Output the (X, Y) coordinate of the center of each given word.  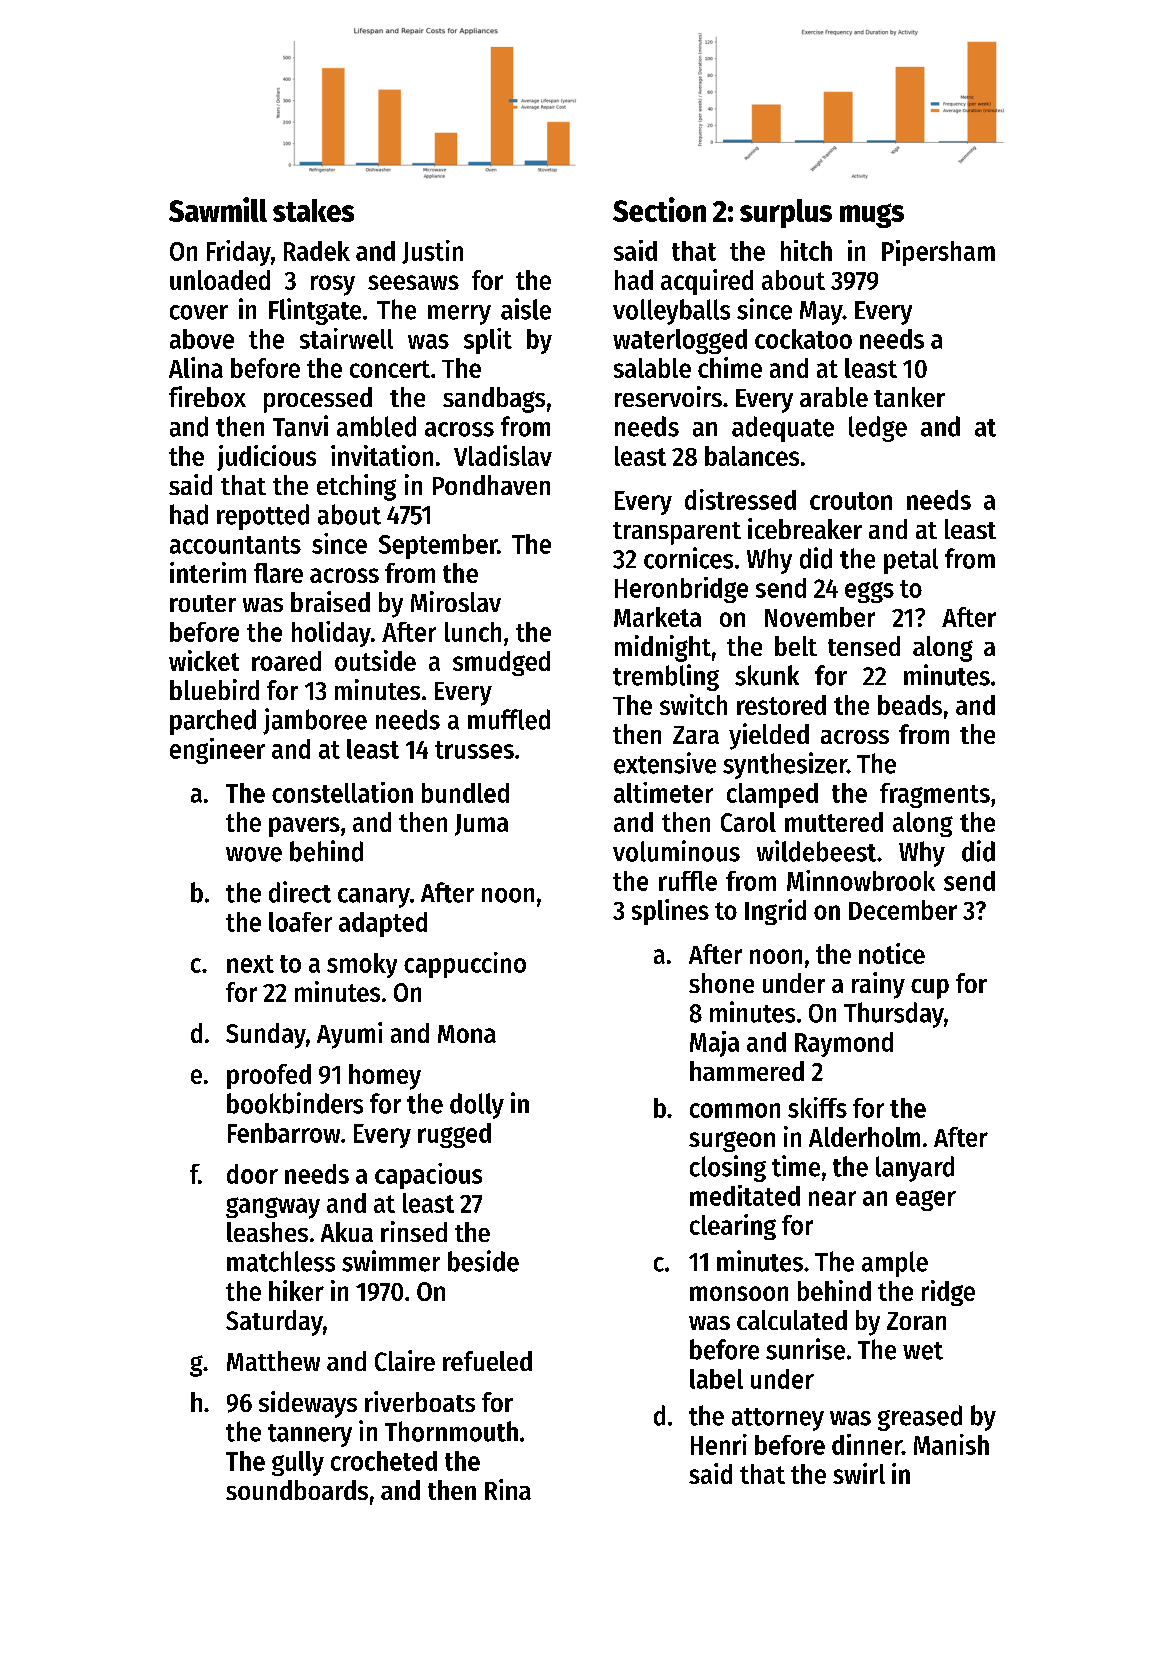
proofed (269, 1076)
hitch (806, 250)
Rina (508, 1489)
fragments (935, 795)
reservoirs (668, 396)
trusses (474, 750)
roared (286, 661)
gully (298, 1463)
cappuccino (465, 965)
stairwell (346, 338)
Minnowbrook (861, 880)
